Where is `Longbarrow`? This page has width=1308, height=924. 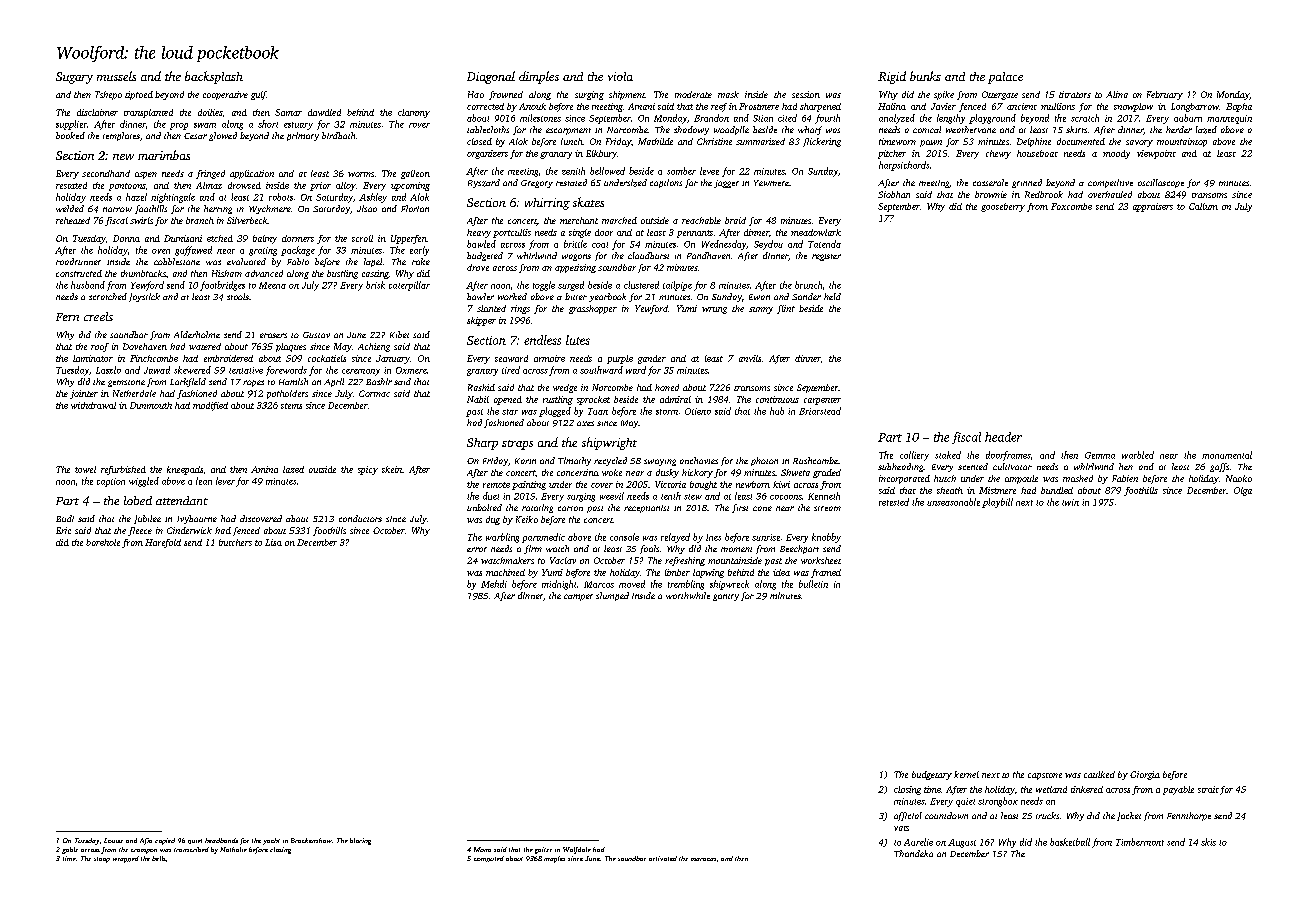 Longbarrow is located at coordinates (1195, 107).
